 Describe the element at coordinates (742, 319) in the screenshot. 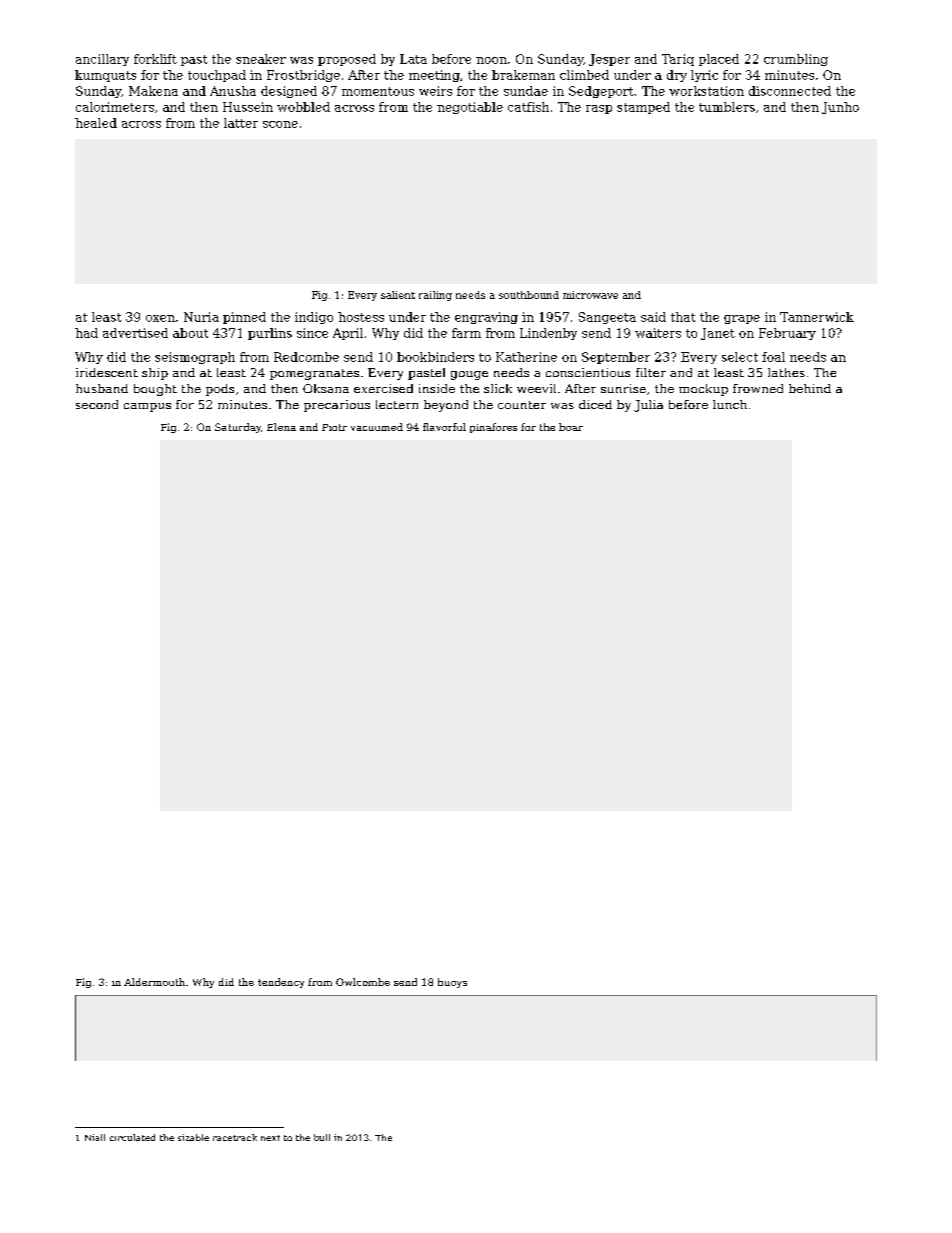

I see `grape` at that location.
